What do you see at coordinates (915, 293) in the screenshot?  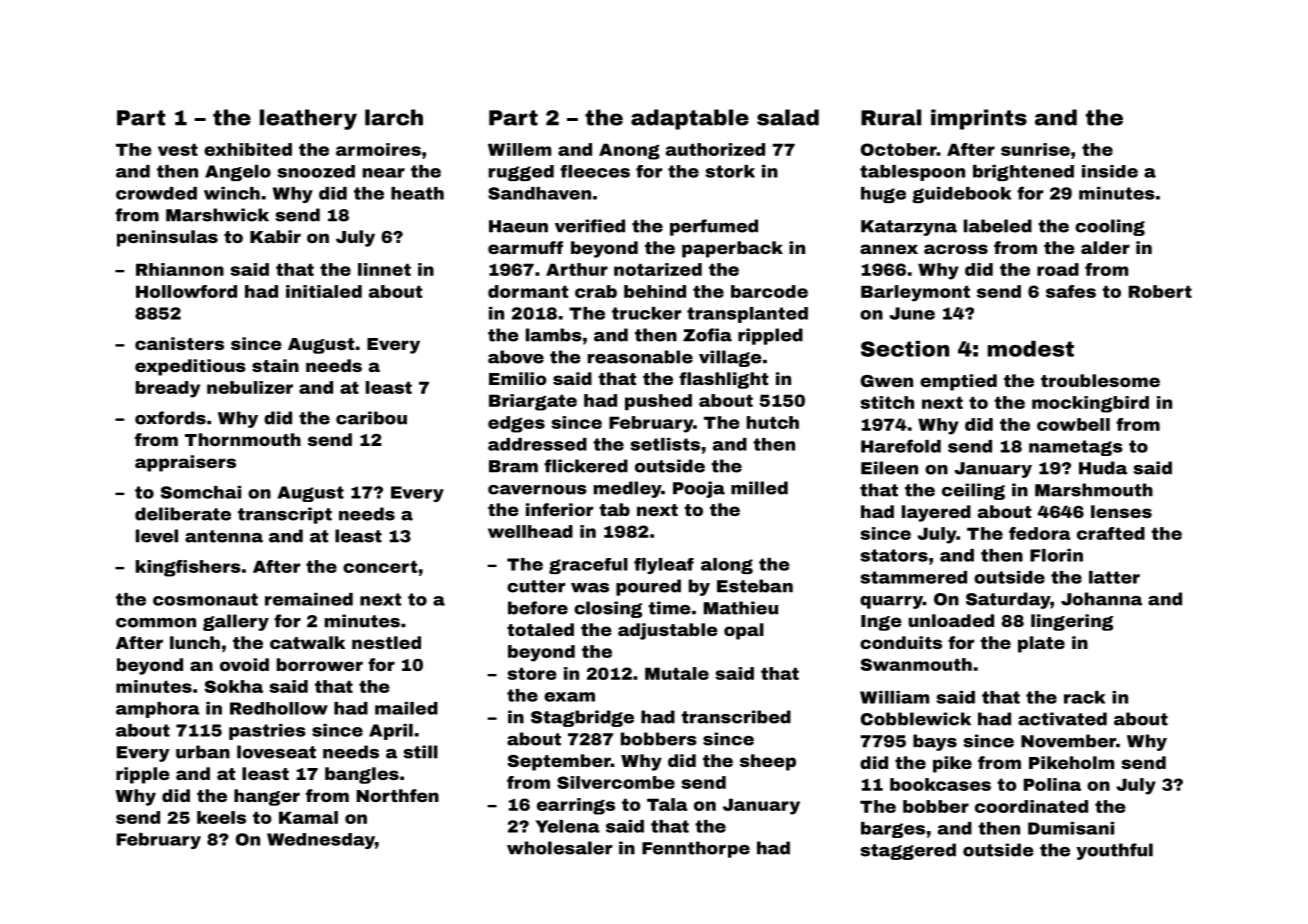 I see `Barleymont` at bounding box center [915, 293].
